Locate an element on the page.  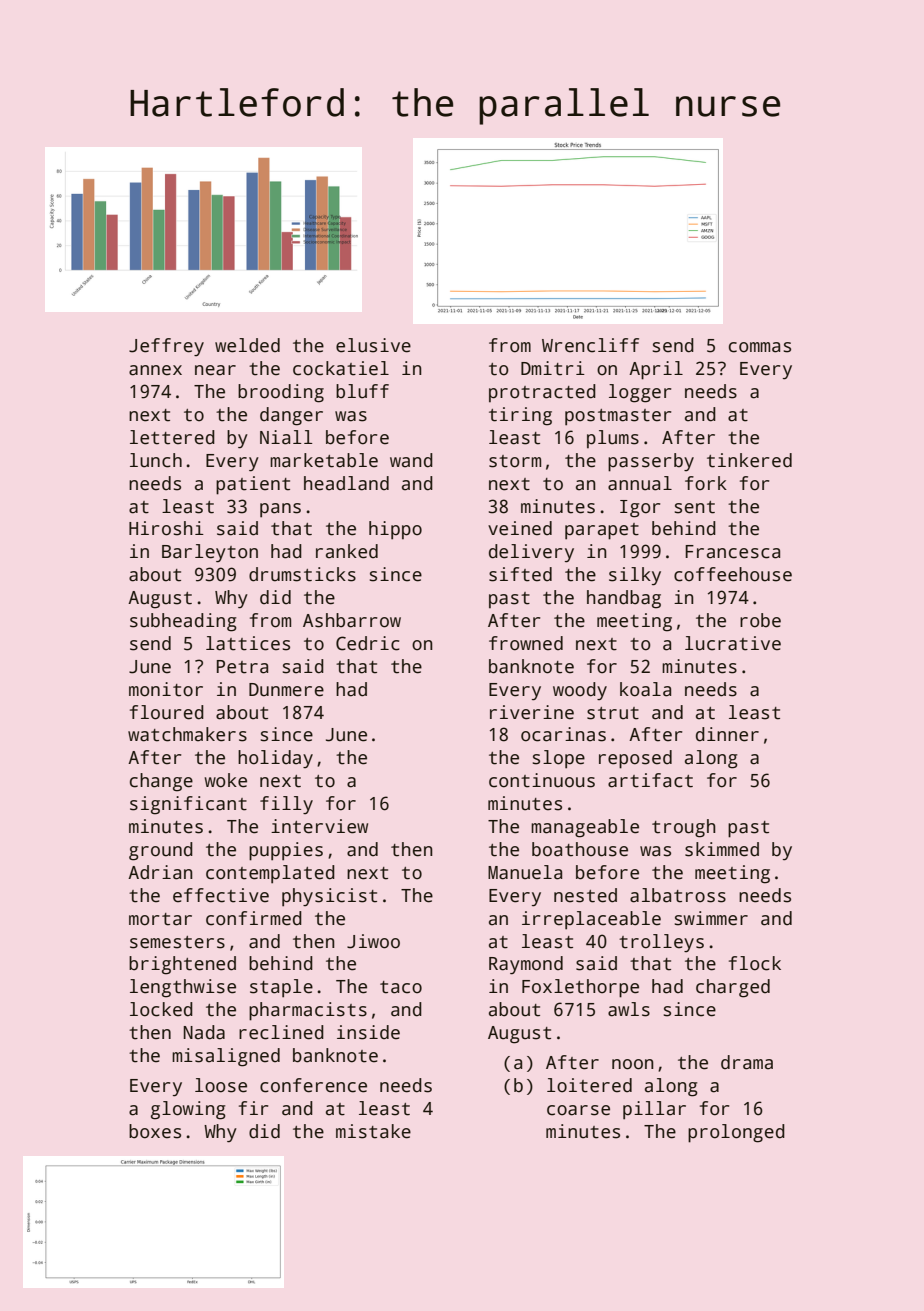
prolonged is located at coordinates (736, 1133).
